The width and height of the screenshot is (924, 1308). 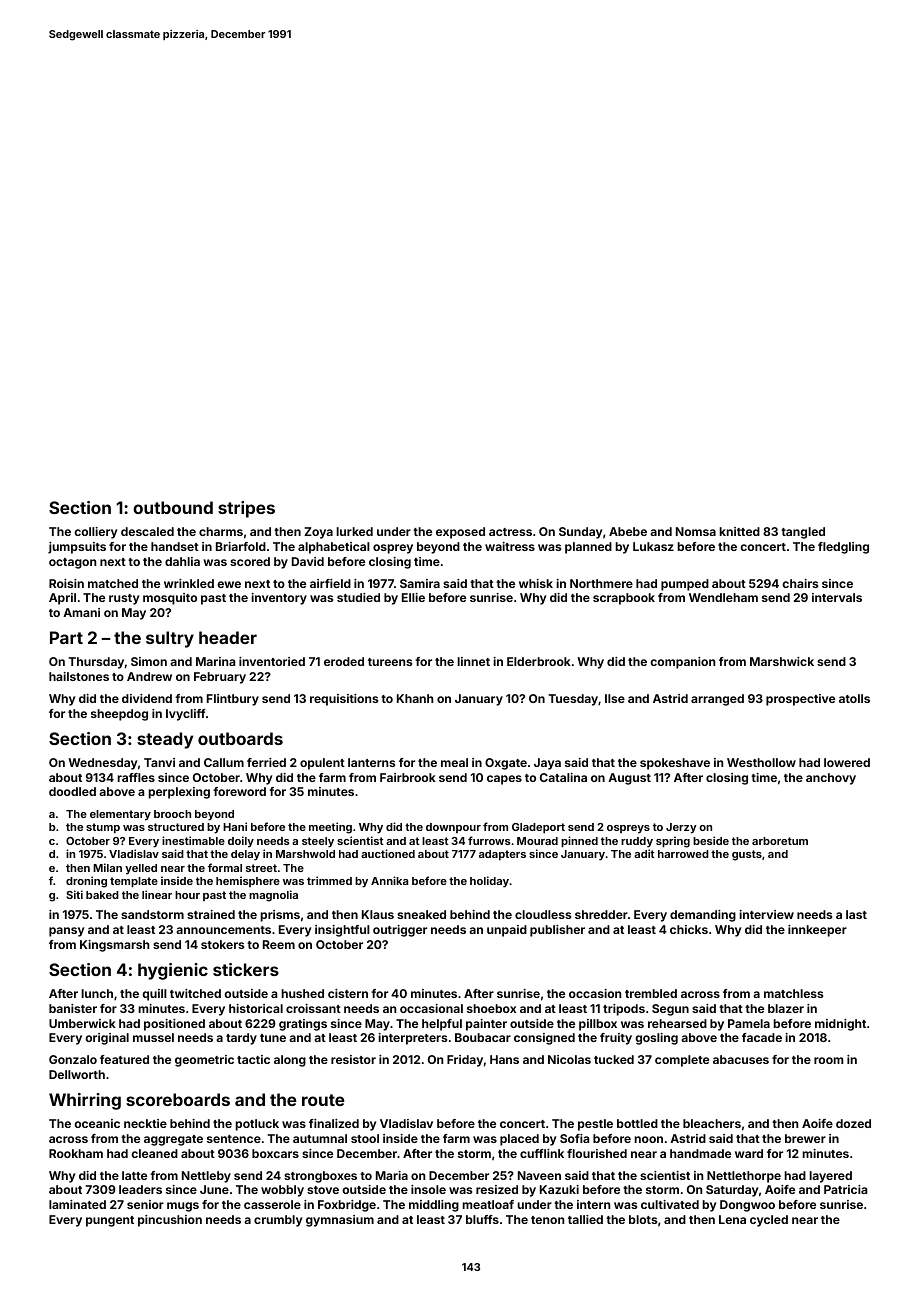 What do you see at coordinates (308, 561) in the screenshot?
I see `David` at bounding box center [308, 561].
